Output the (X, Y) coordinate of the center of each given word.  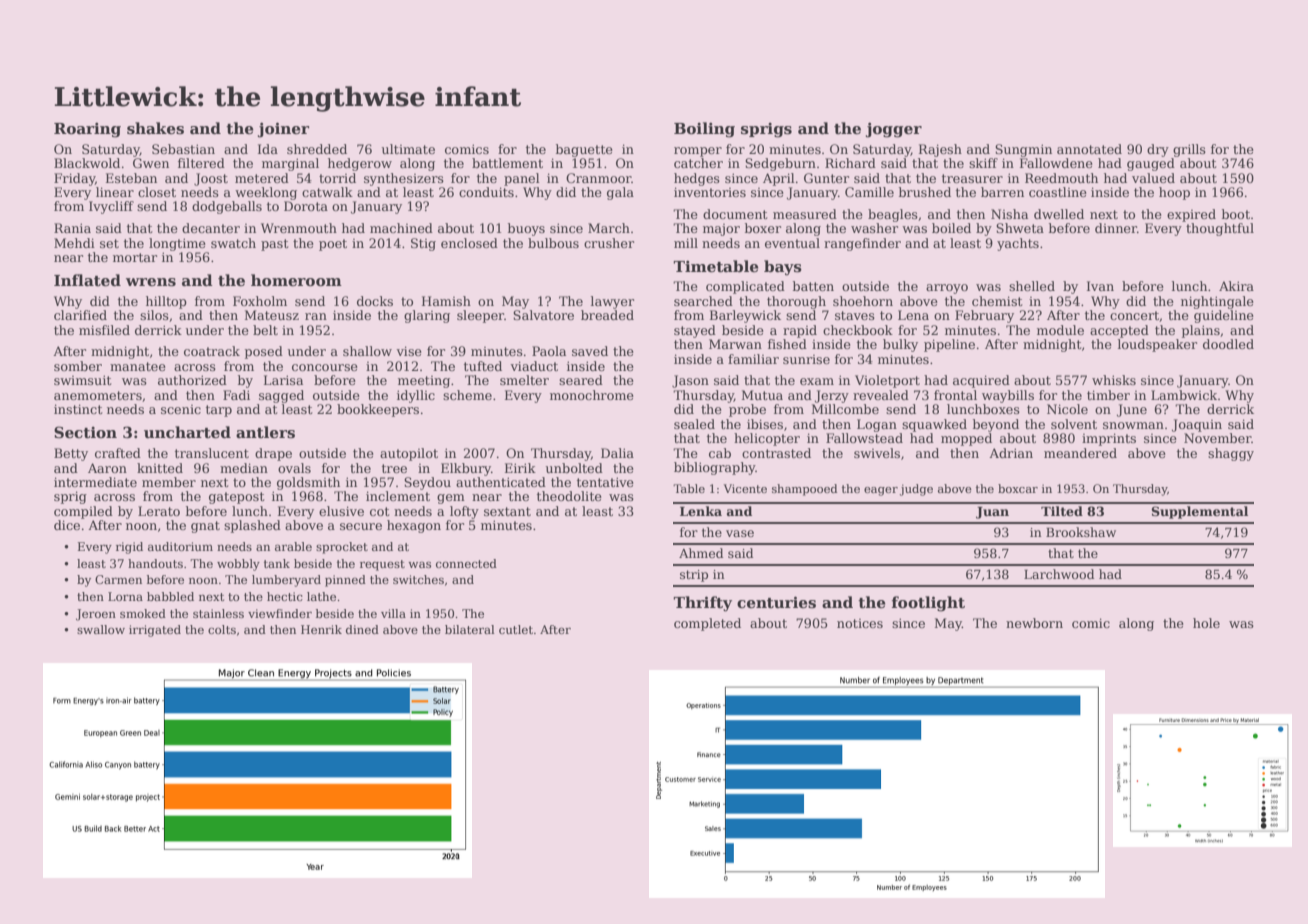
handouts (155, 563)
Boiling (704, 130)
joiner (283, 130)
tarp (219, 411)
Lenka (701, 511)
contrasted (776, 453)
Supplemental (1199, 512)
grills (1189, 150)
